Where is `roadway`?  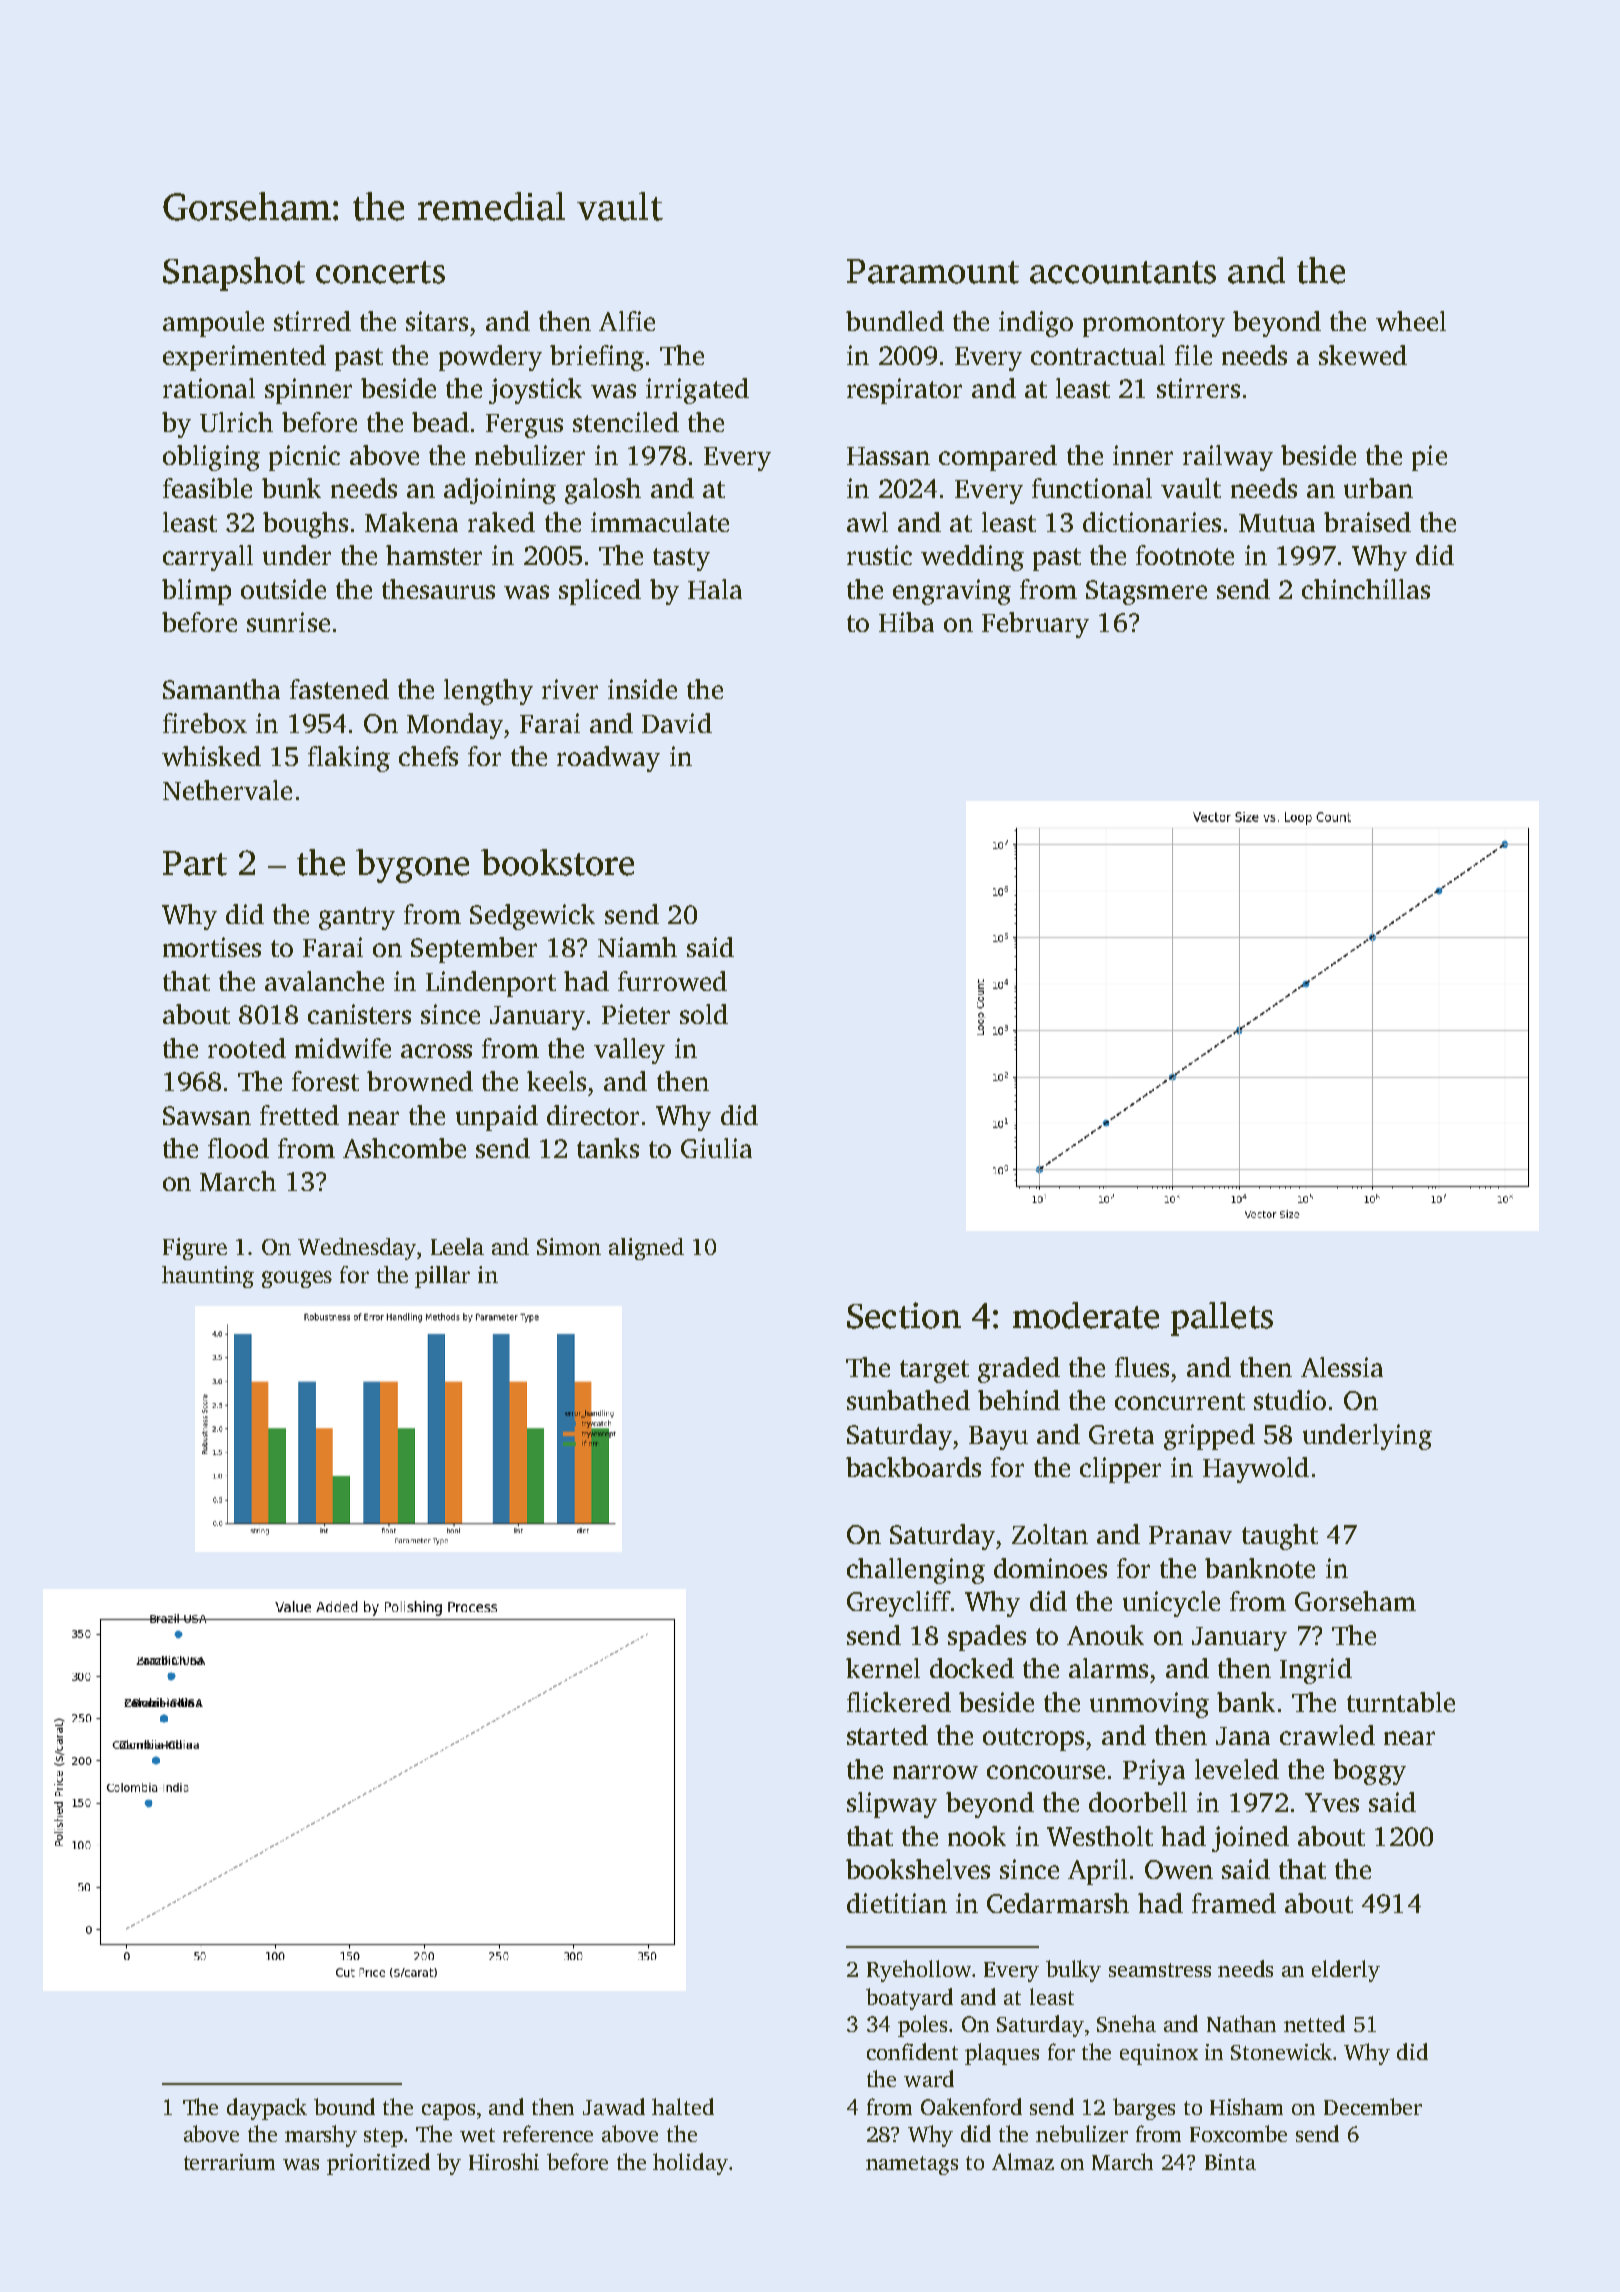
roadway is located at coordinates (608, 759).
